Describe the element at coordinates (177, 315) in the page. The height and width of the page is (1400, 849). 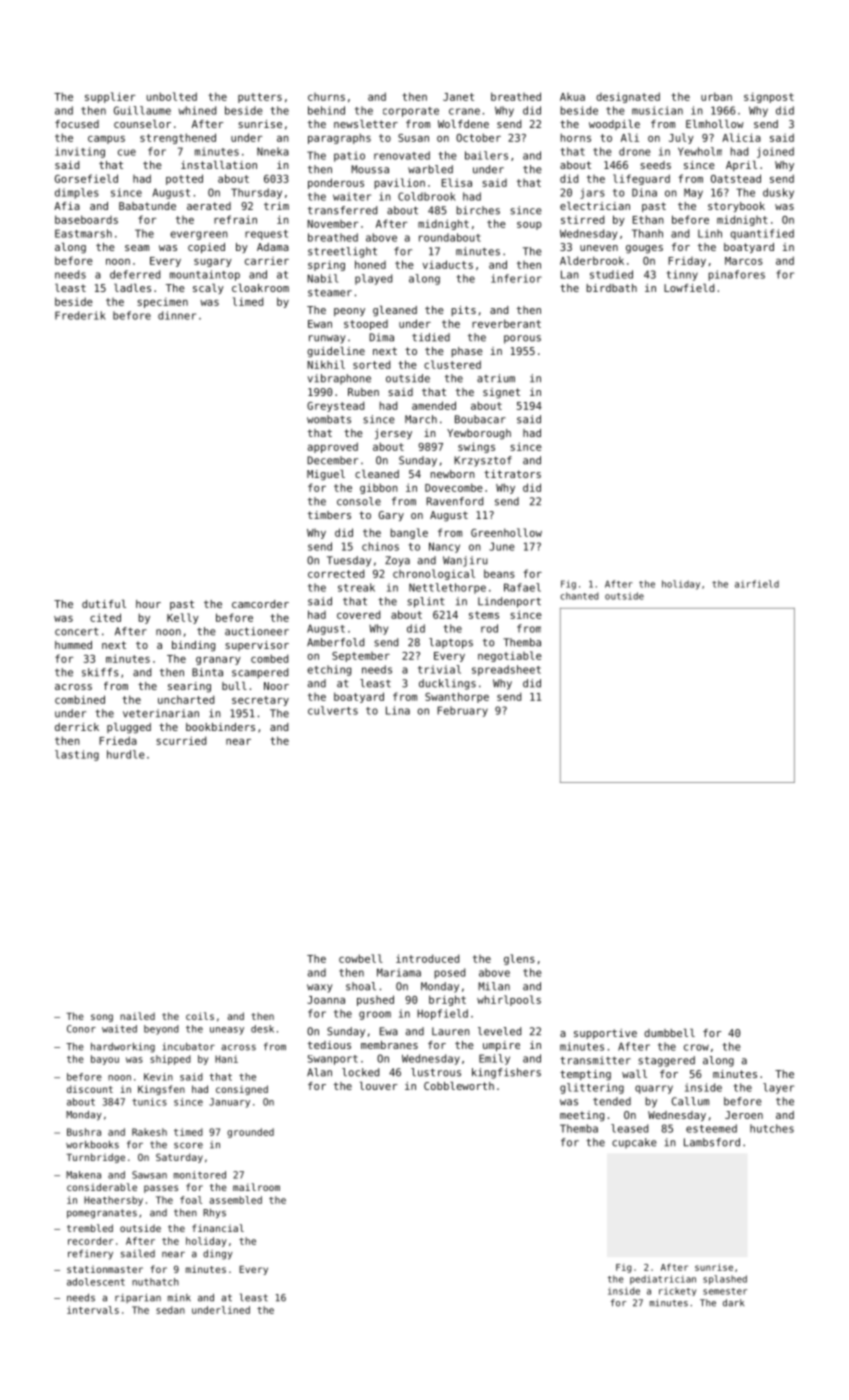
I see `dinner` at that location.
